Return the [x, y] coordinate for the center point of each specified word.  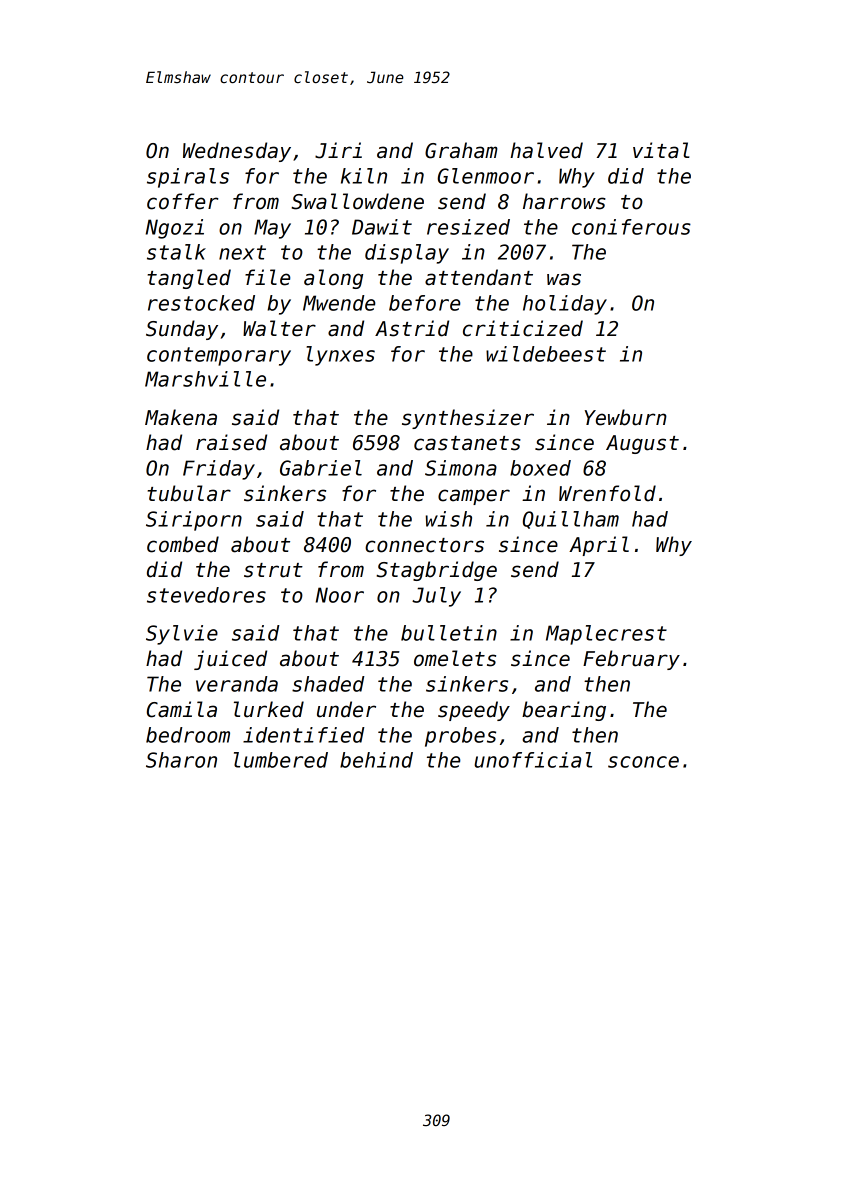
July [436, 597]
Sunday [182, 330]
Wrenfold [607, 493]
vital [661, 150]
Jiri [338, 150]
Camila [182, 709]
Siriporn [194, 521]
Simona [461, 468]
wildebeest [546, 354]
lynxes [340, 356]
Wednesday [237, 152]
